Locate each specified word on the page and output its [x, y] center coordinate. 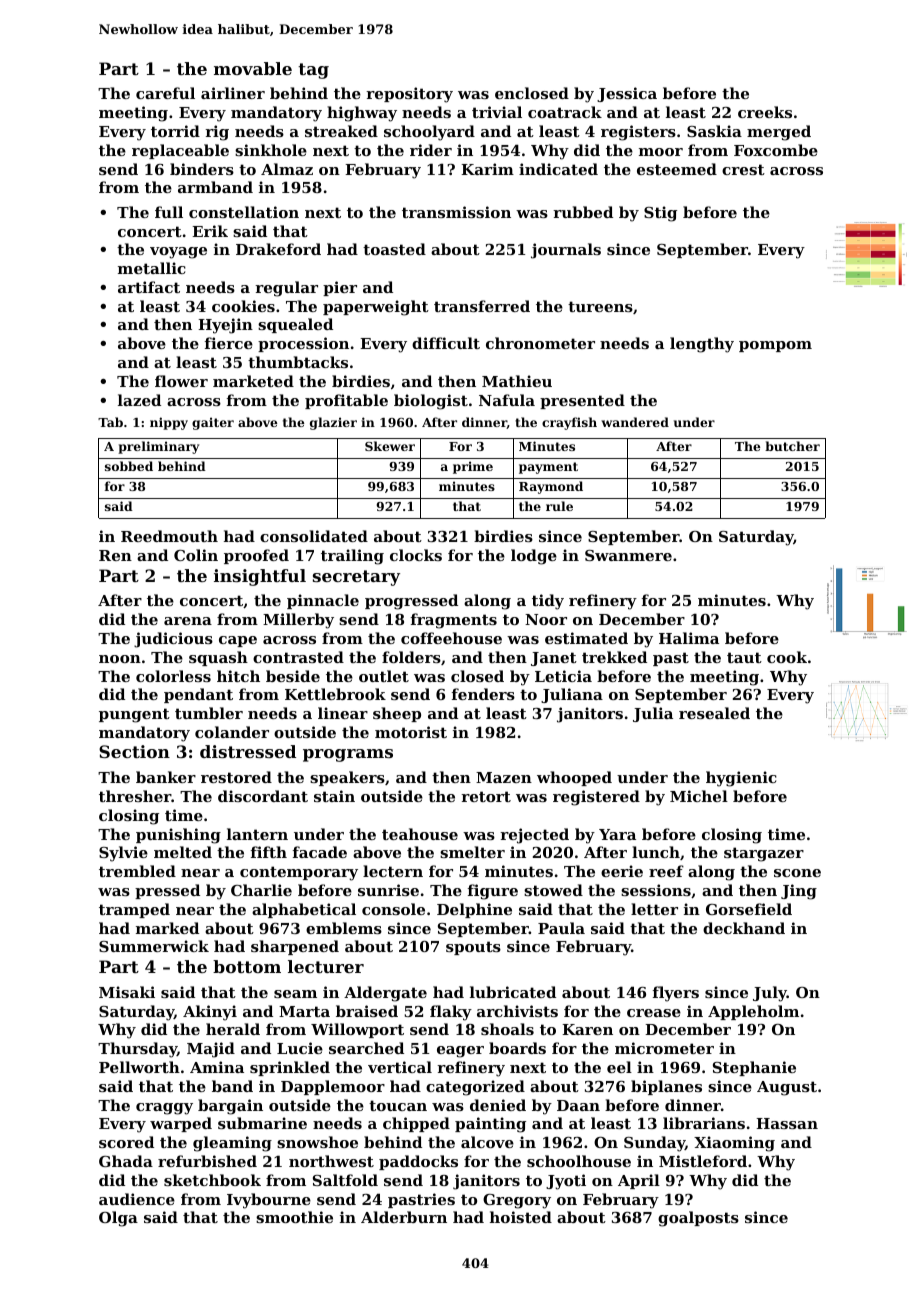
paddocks [418, 1162]
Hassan [787, 1123]
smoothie [294, 1217]
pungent [134, 715]
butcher [792, 446]
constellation [244, 212]
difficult [446, 343]
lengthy [702, 345]
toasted [394, 249]
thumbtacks [298, 362]
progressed [411, 602]
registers [638, 133]
